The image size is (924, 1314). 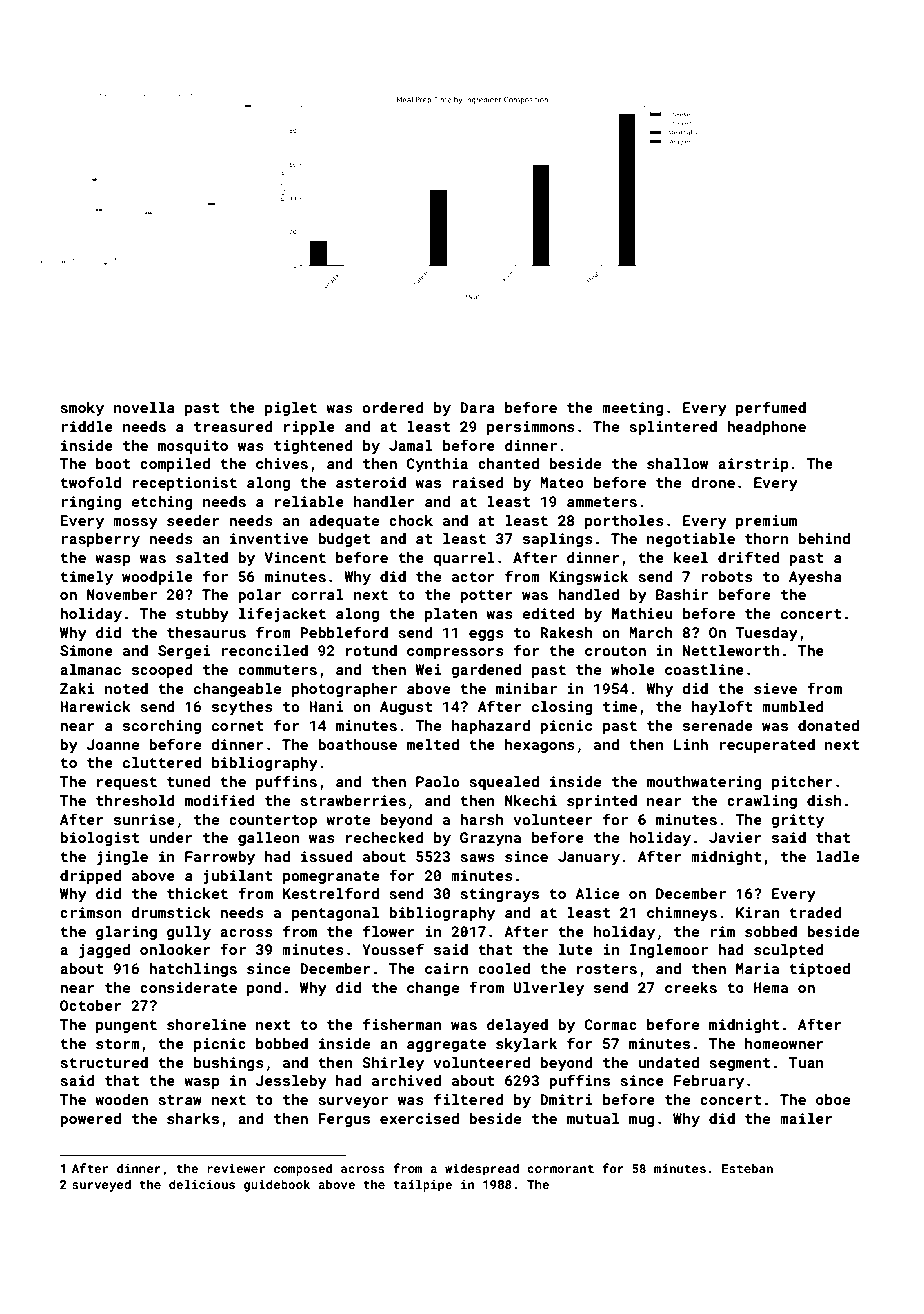 I want to click on drone, so click(x=713, y=482).
